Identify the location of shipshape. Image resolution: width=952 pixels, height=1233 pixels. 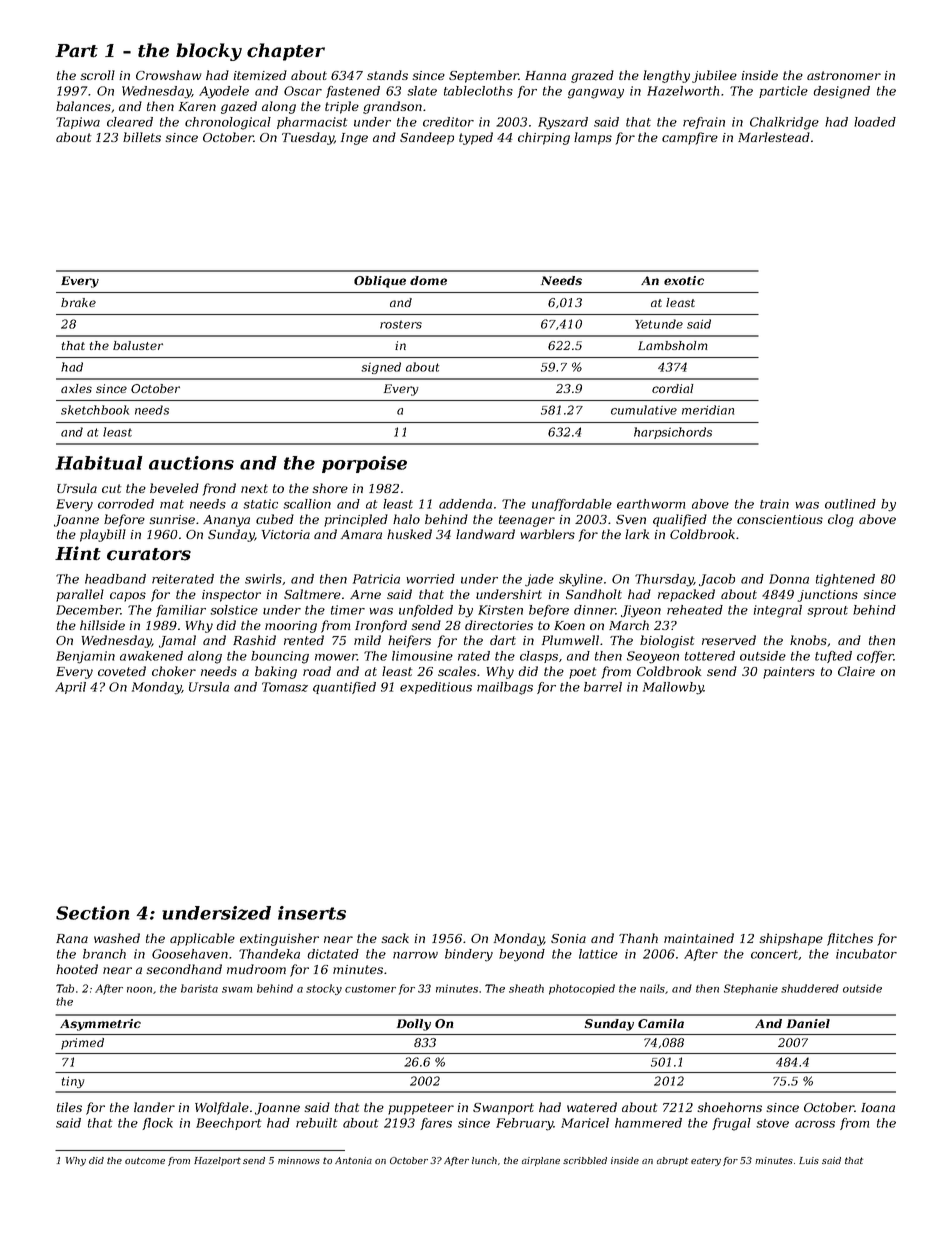
(791, 939).
